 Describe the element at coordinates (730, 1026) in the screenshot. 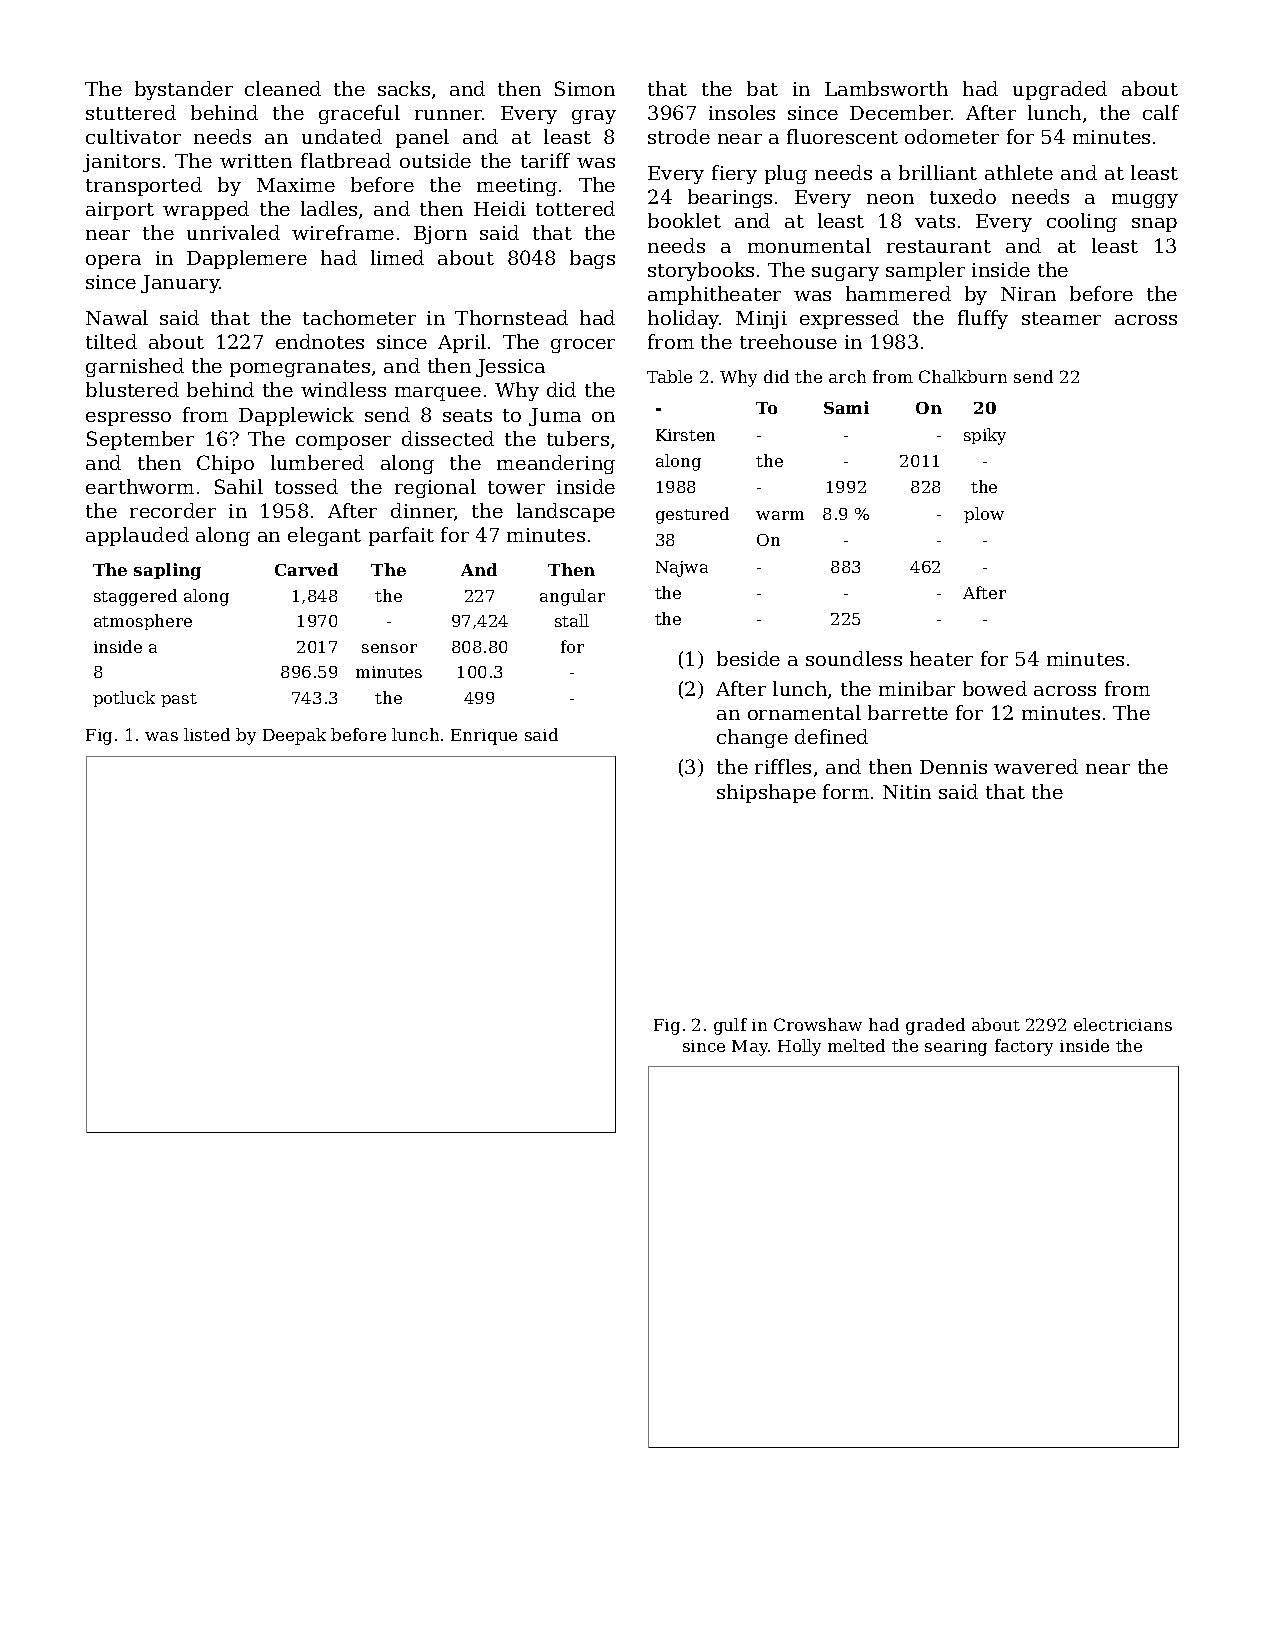

I see `gulf` at that location.
